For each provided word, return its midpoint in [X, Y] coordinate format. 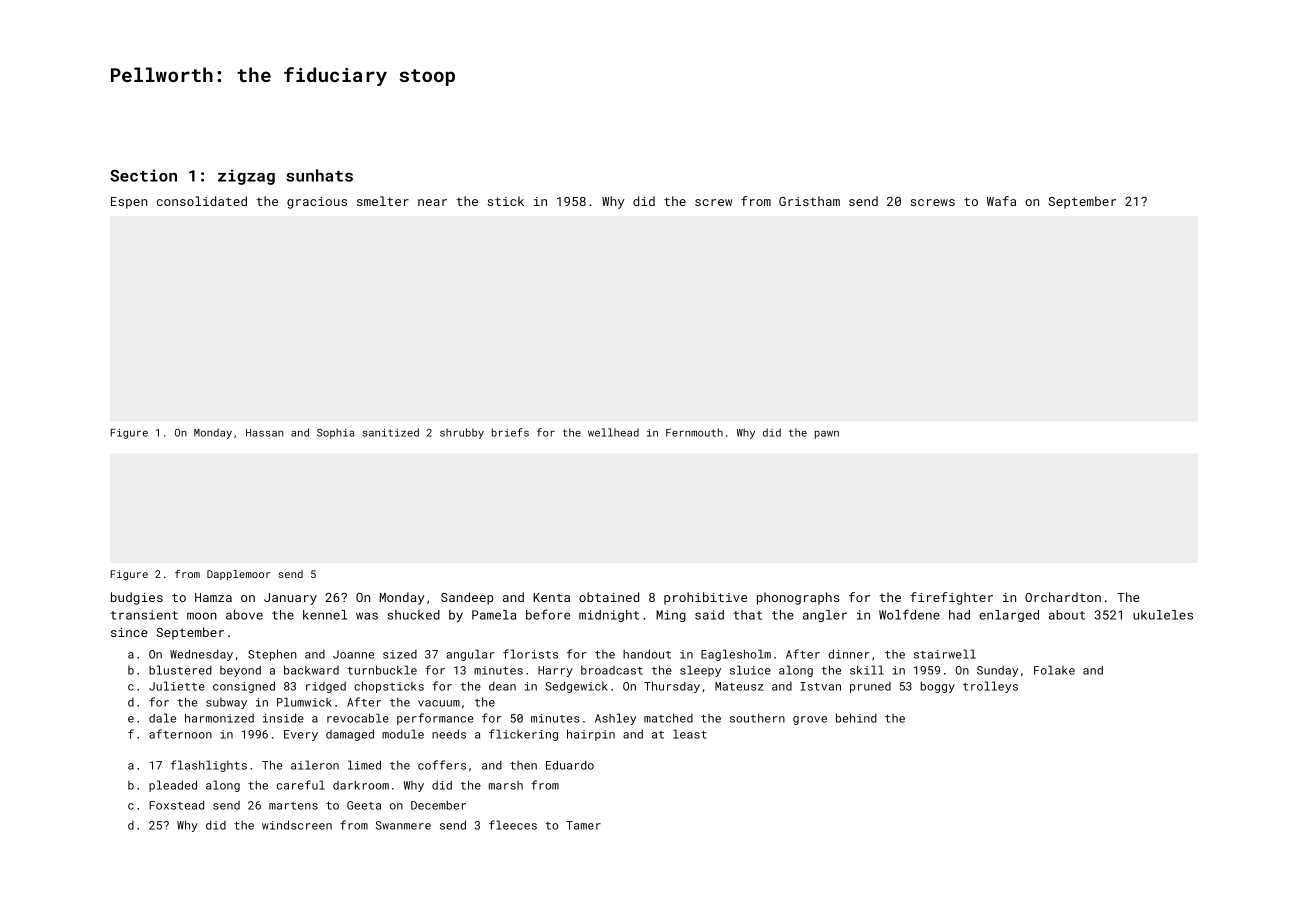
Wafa [1001, 201]
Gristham [809, 201]
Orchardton [1063, 597]
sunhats [319, 175]
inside [283, 718]
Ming [671, 616]
